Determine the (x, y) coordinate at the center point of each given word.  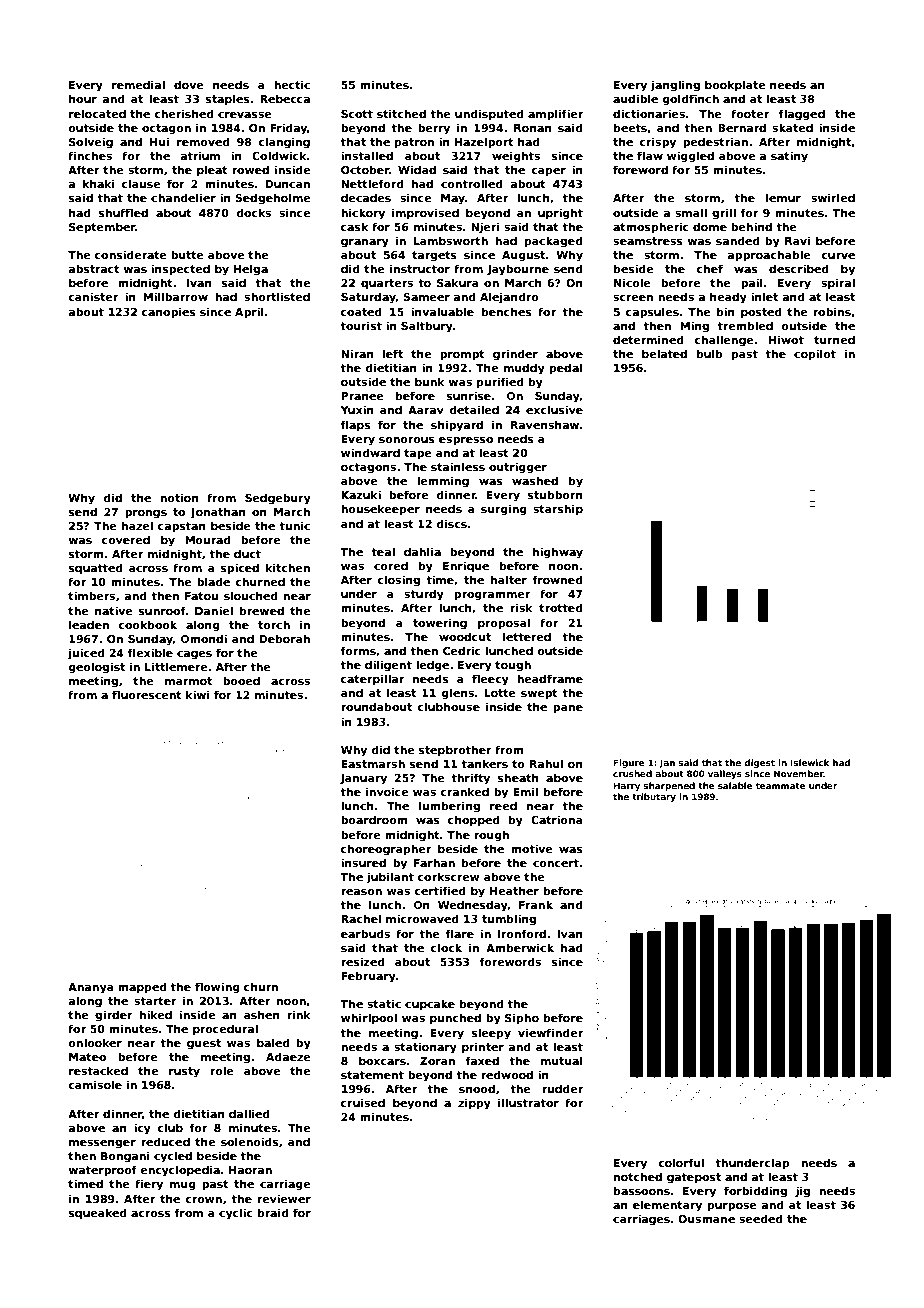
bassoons (642, 1190)
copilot (815, 354)
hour (83, 98)
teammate (780, 786)
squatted (96, 568)
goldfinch (691, 100)
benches (507, 311)
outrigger (518, 468)
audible (635, 98)
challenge (723, 341)
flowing (217, 988)
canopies (169, 312)
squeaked (98, 1213)
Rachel (361, 918)
